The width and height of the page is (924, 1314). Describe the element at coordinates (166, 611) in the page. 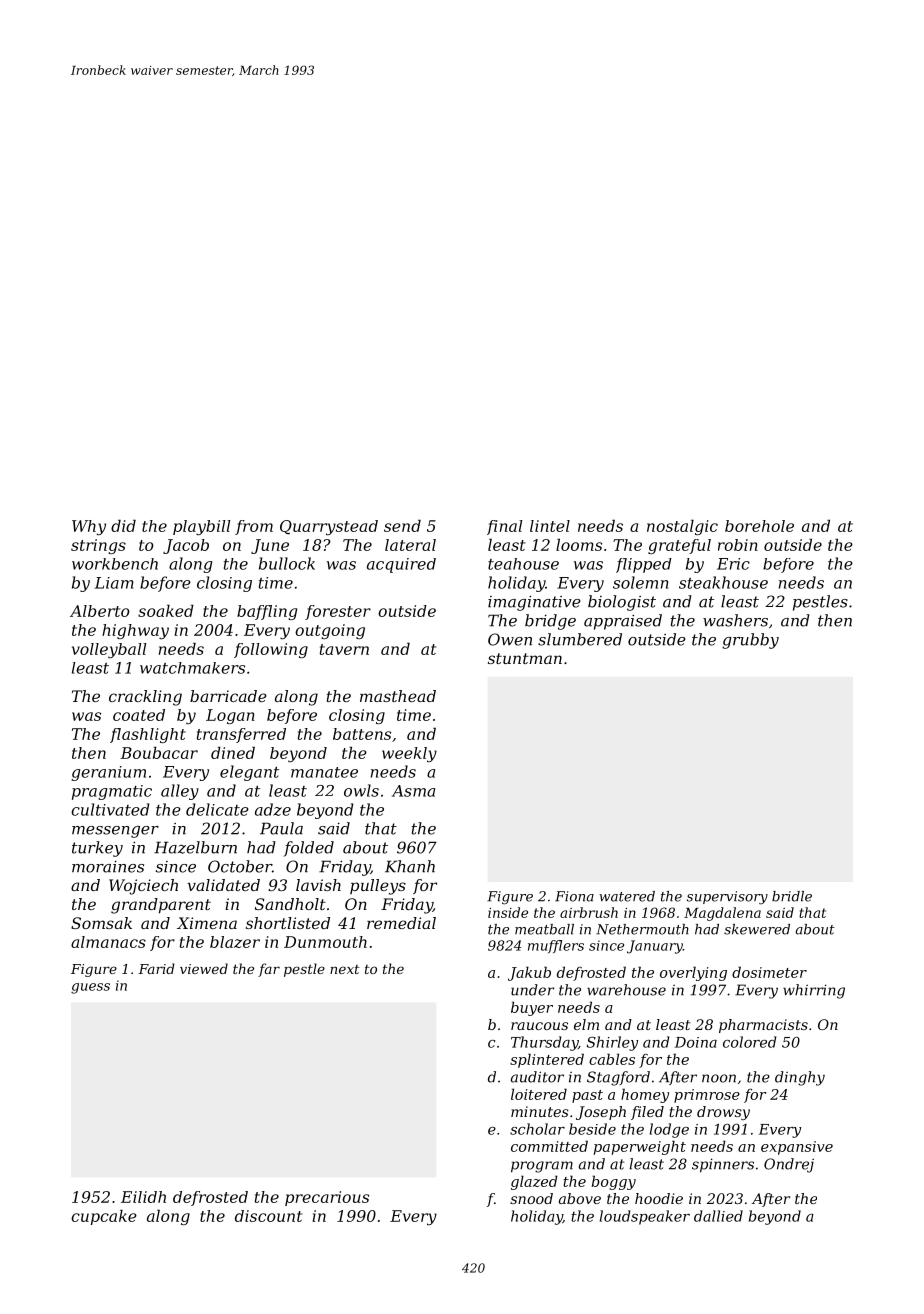

I see `soaked` at that location.
